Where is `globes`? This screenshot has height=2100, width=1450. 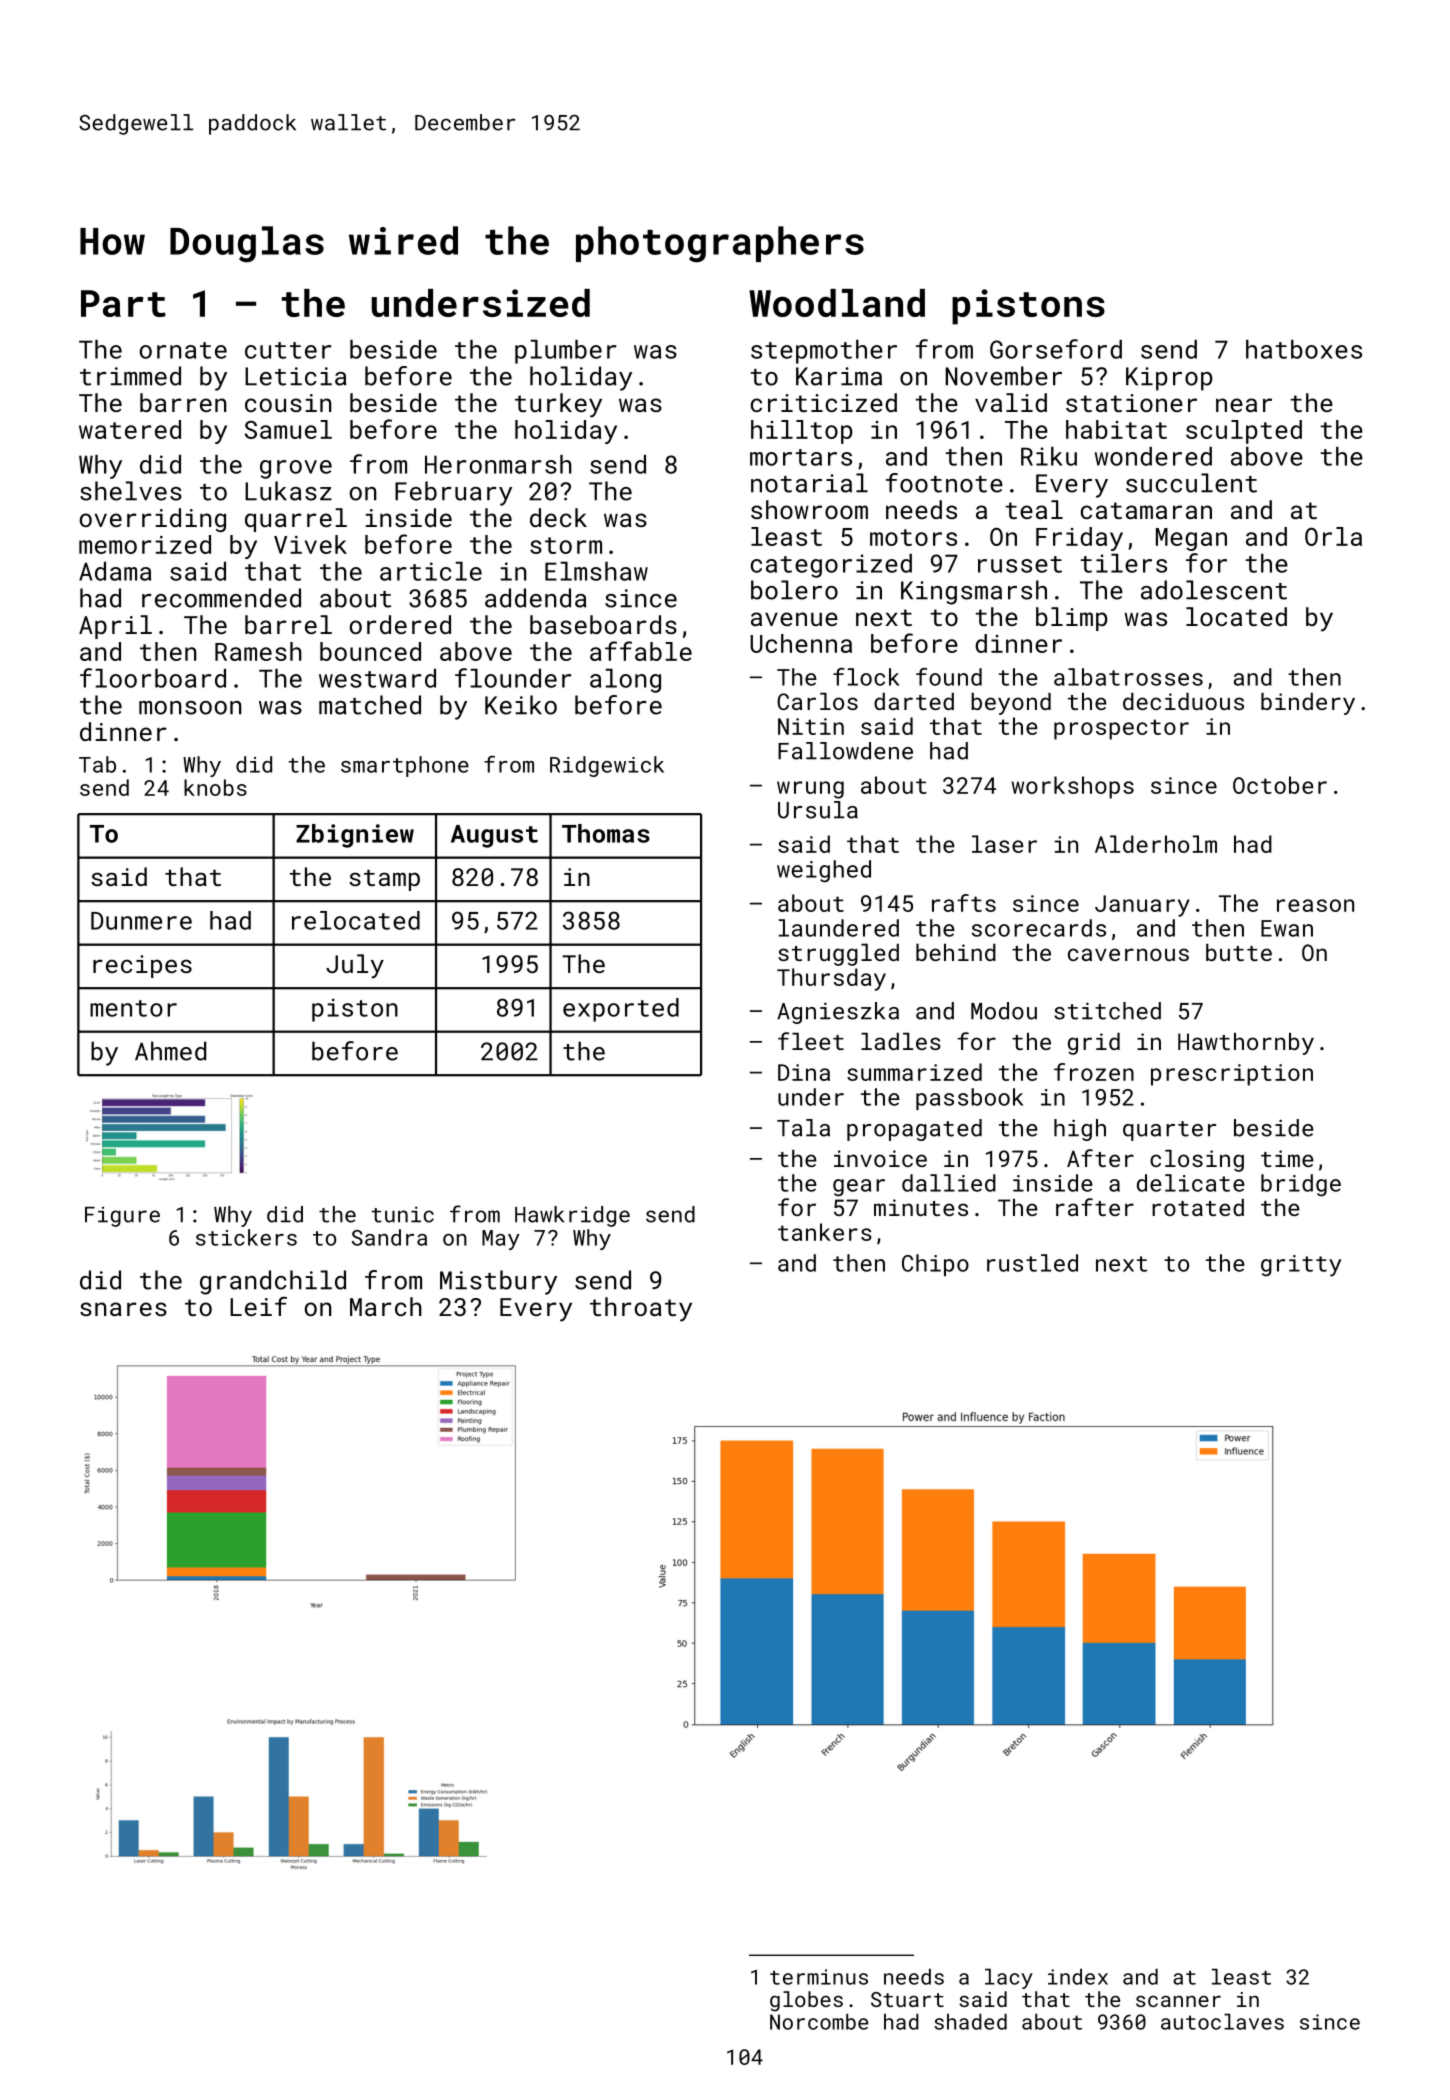
globes is located at coordinates (806, 2001).
